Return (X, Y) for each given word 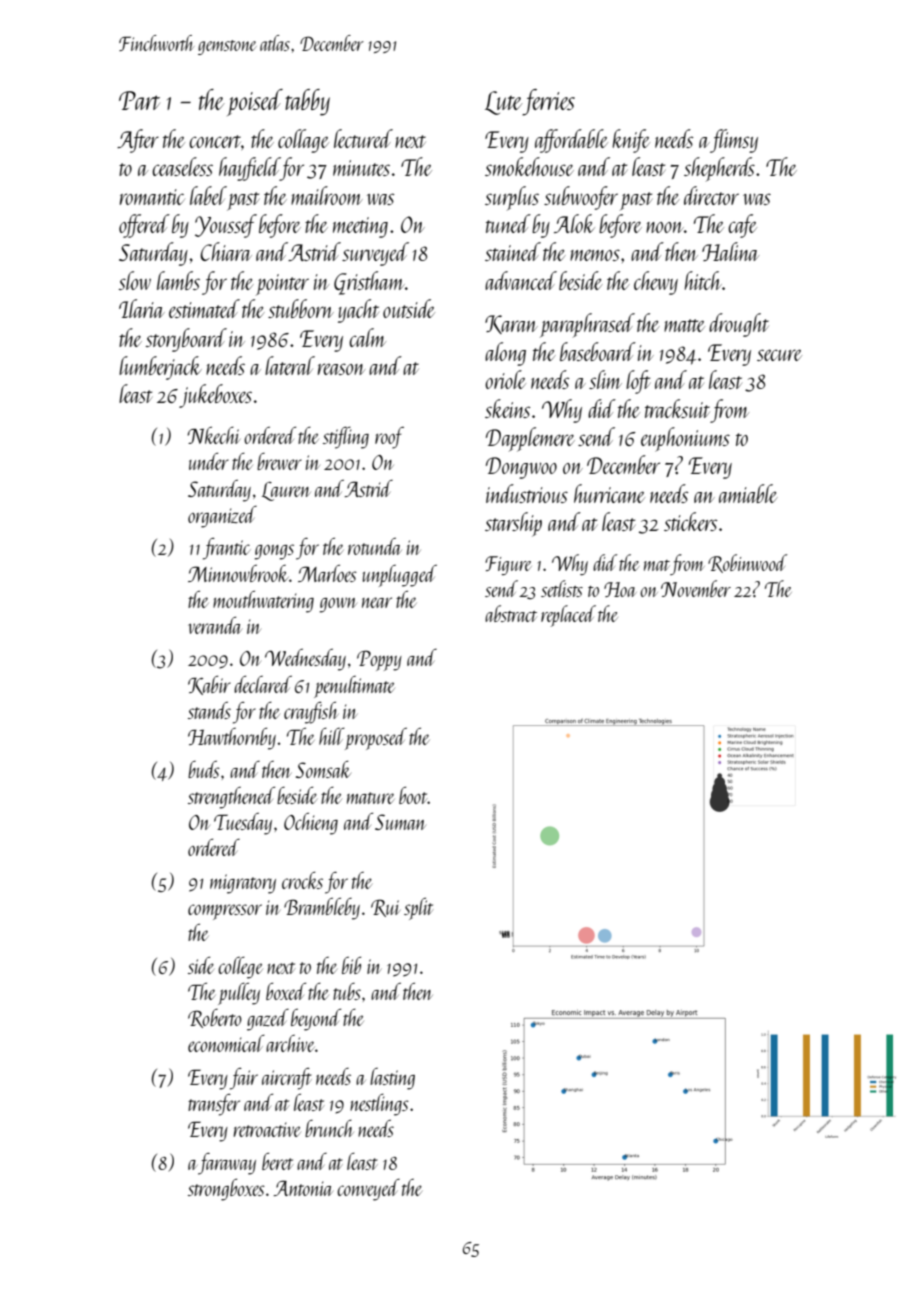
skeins (507, 408)
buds (204, 769)
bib (351, 965)
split (418, 909)
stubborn (301, 308)
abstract (511, 613)
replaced (568, 616)
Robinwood (747, 563)
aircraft (287, 1079)
